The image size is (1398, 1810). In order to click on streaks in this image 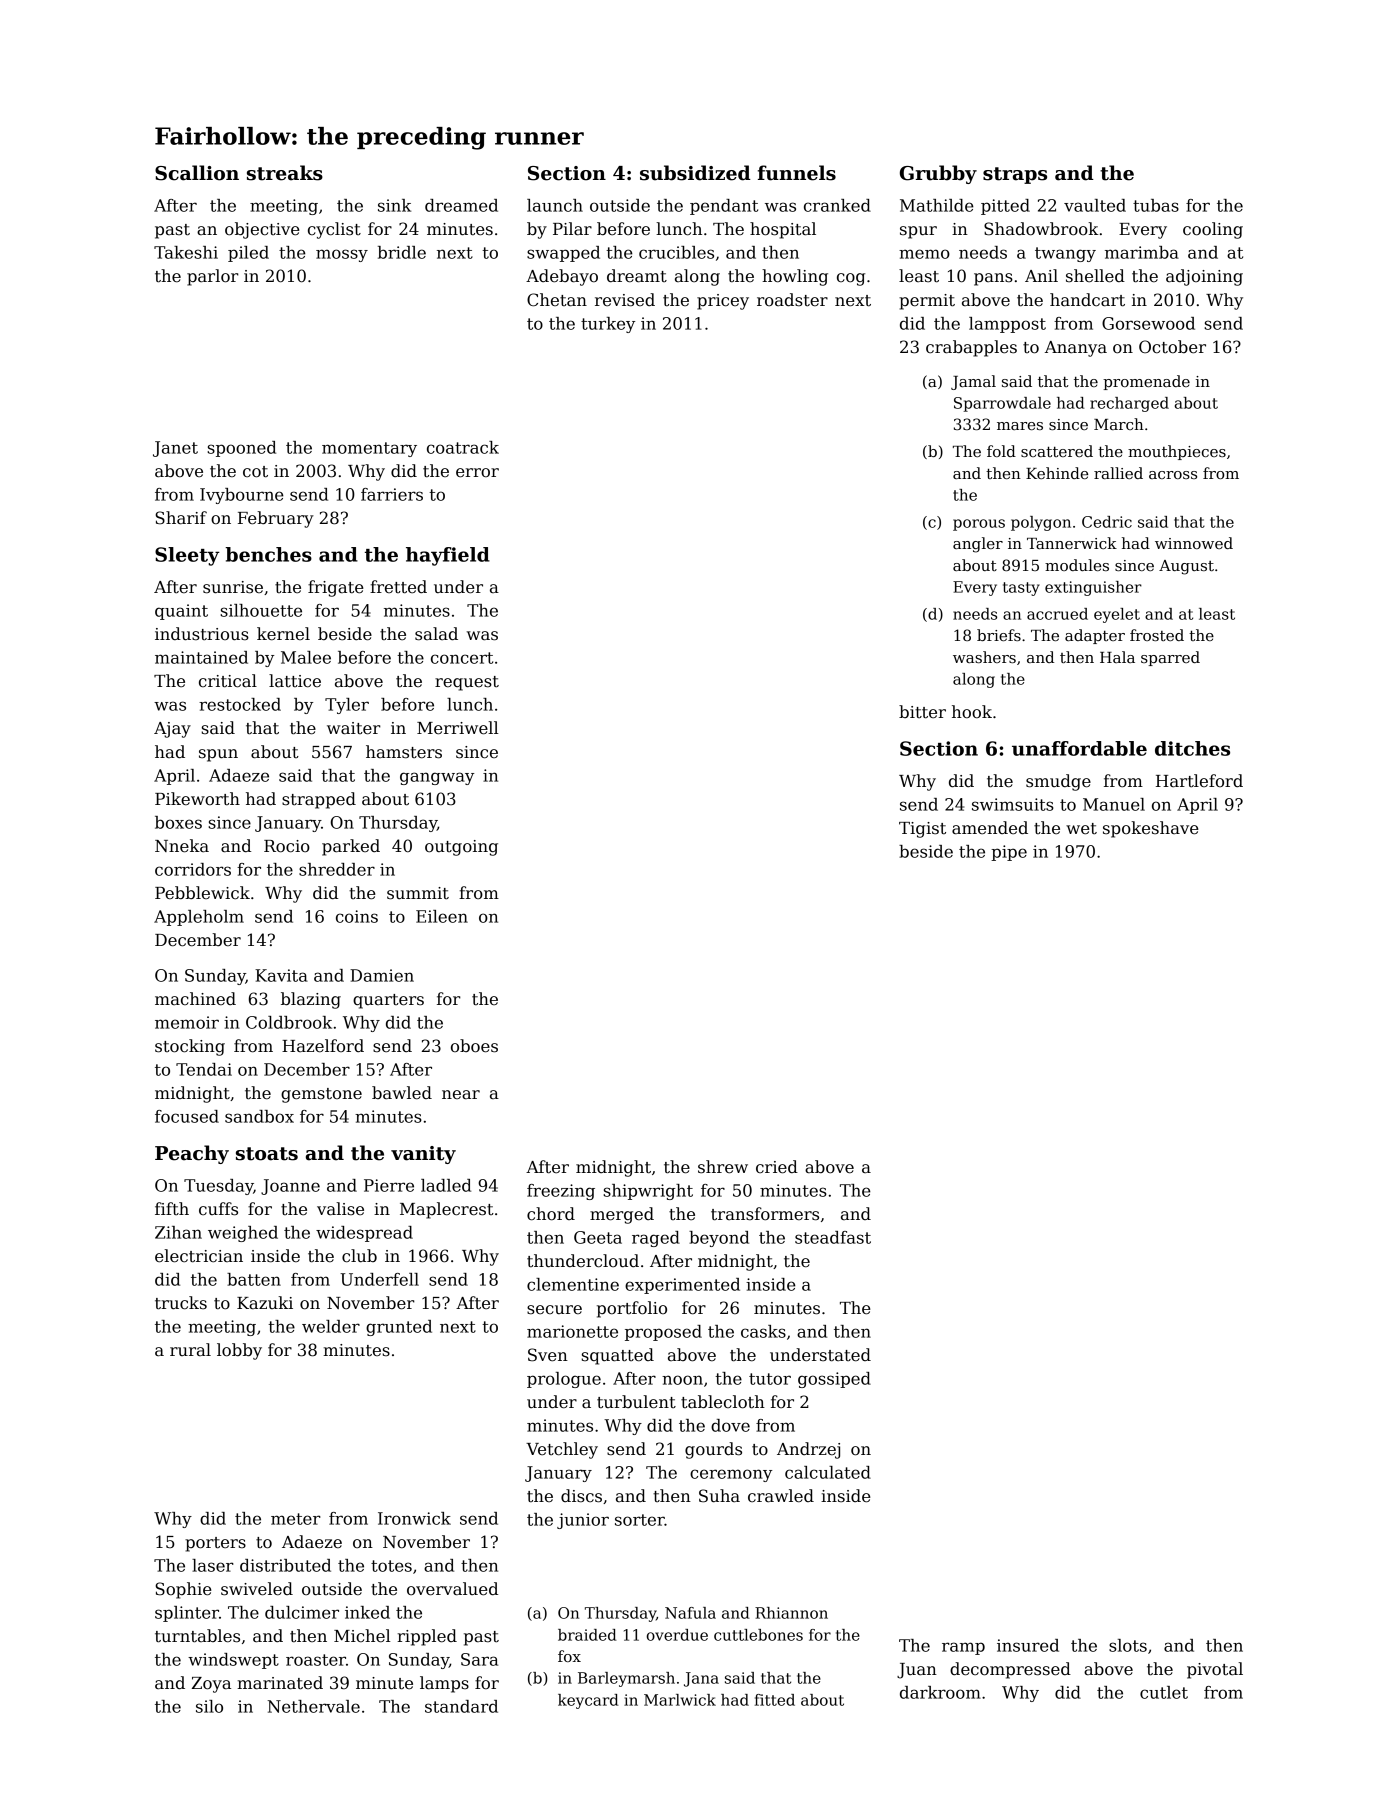, I will do `click(285, 173)`.
